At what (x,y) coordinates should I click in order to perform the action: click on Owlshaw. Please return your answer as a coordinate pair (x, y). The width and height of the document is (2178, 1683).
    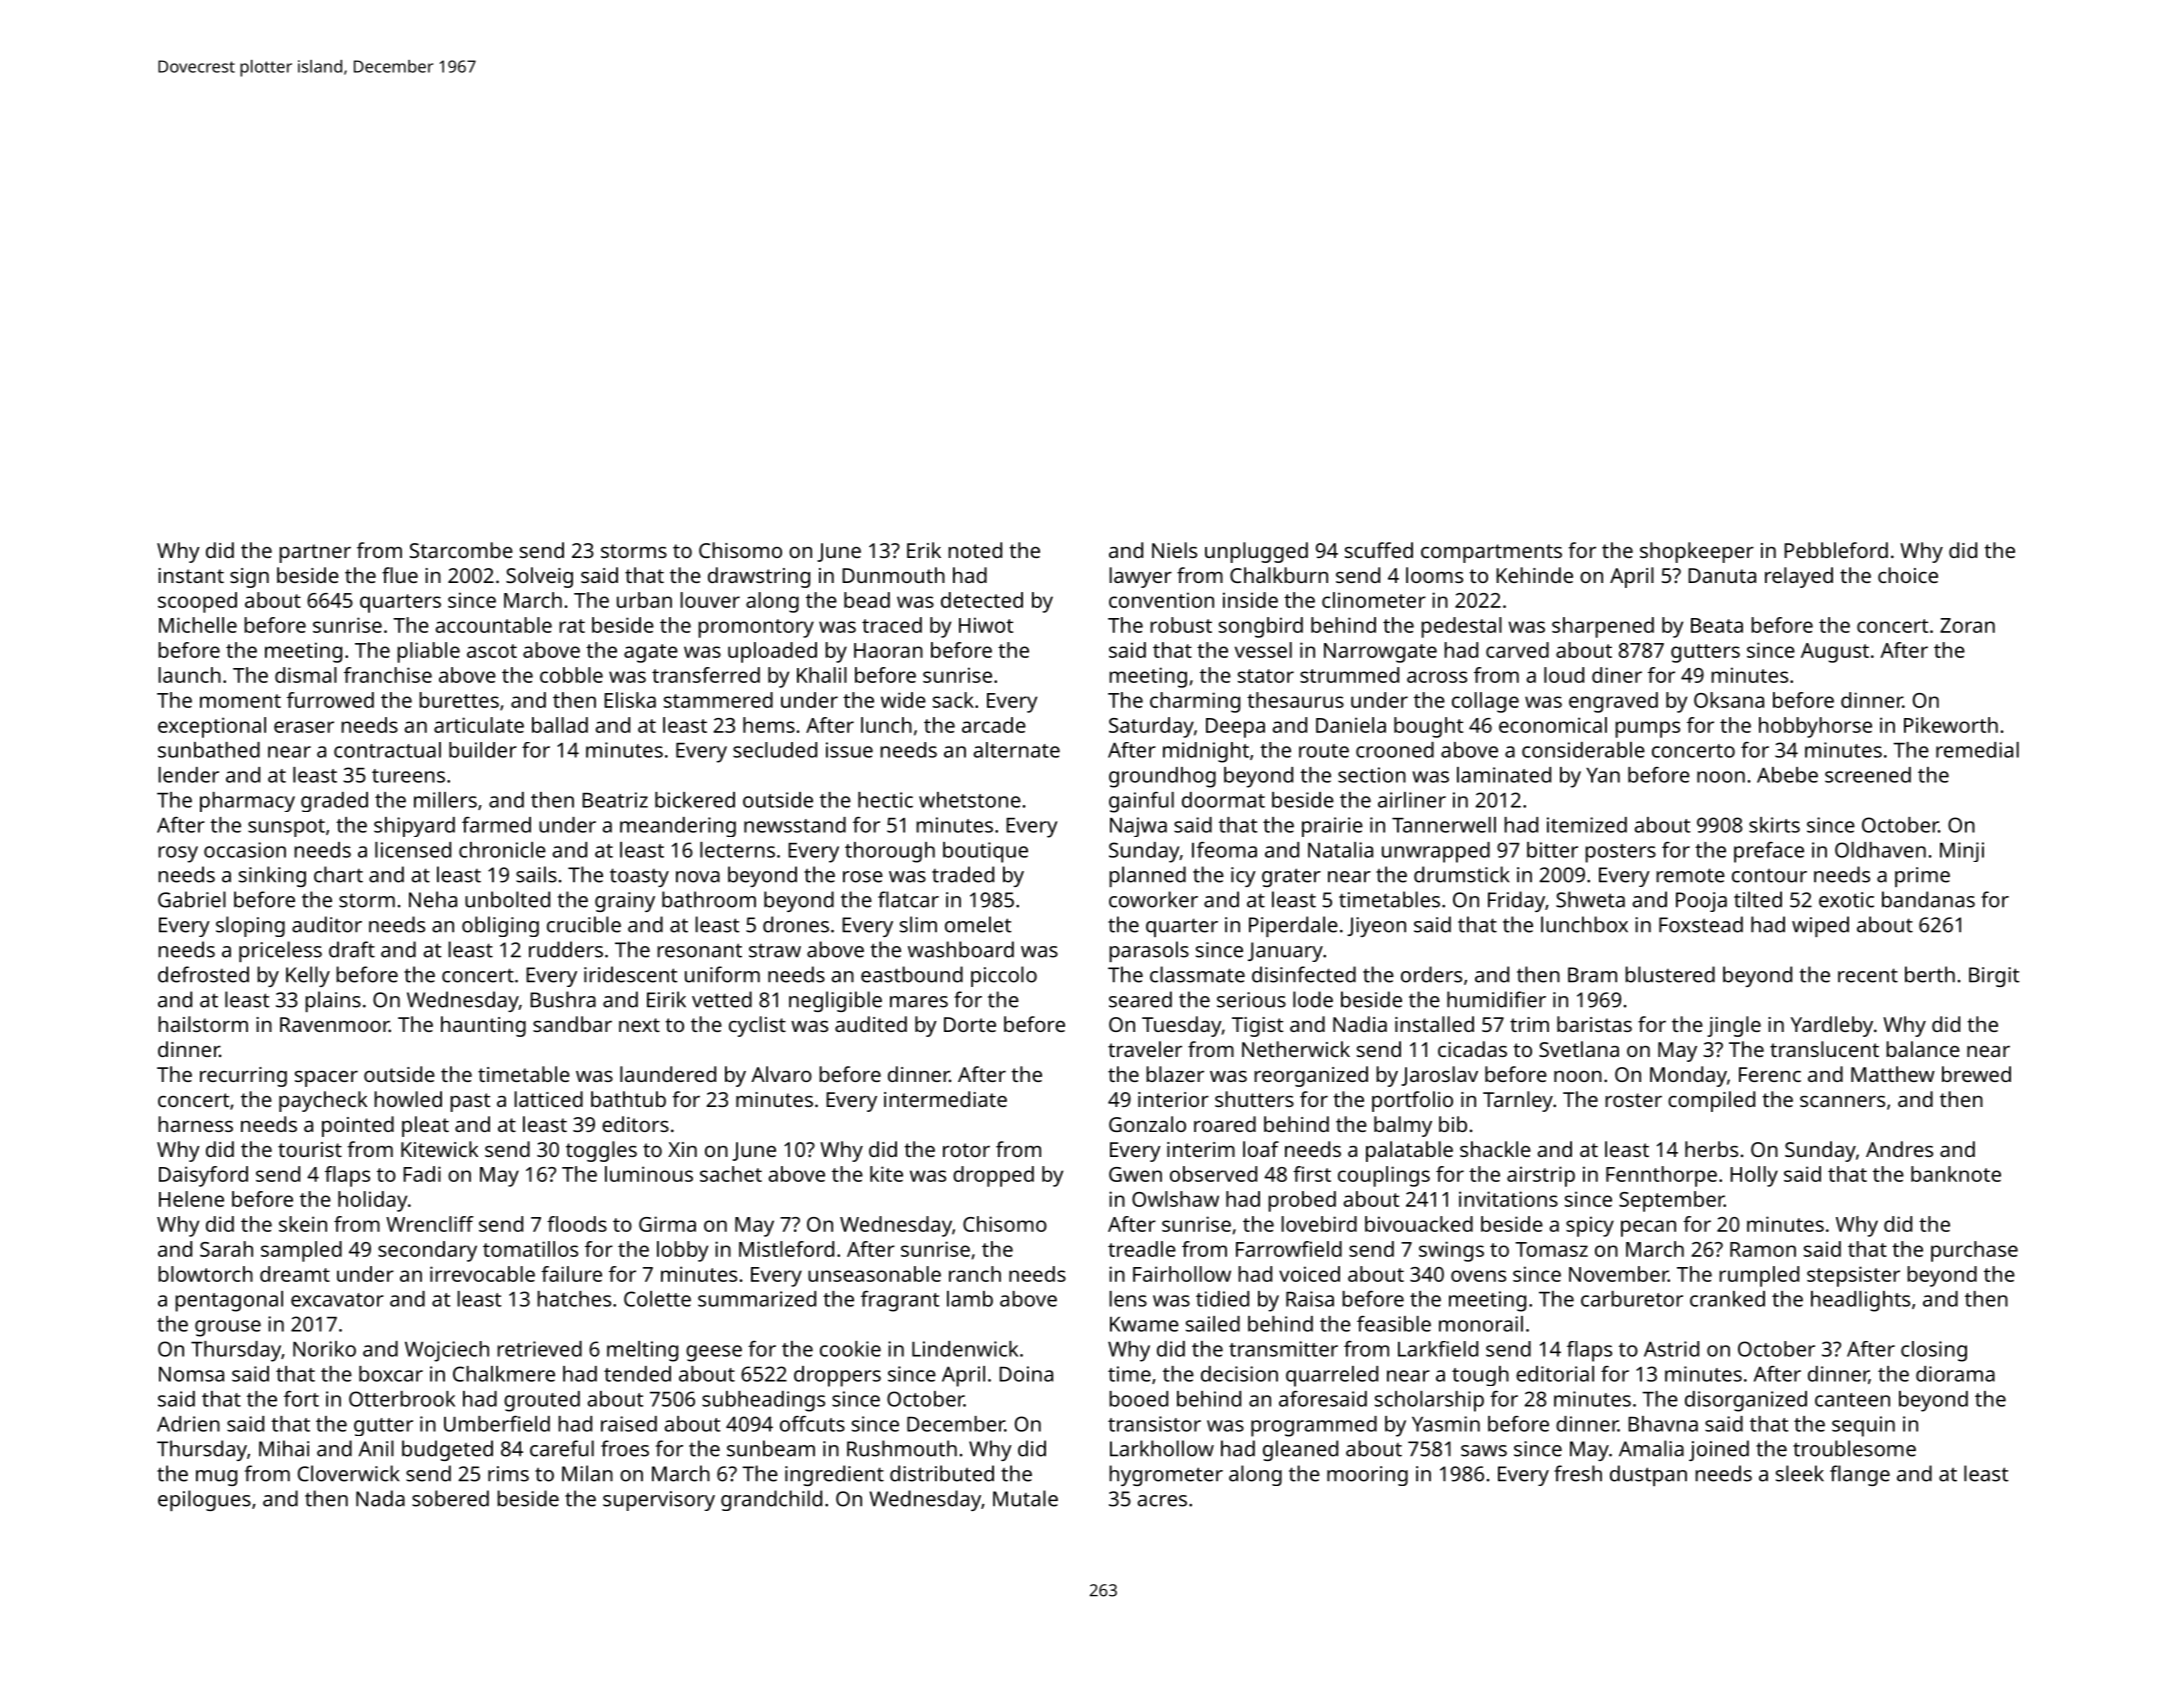
    Looking at the image, I should click on (1175, 1199).
